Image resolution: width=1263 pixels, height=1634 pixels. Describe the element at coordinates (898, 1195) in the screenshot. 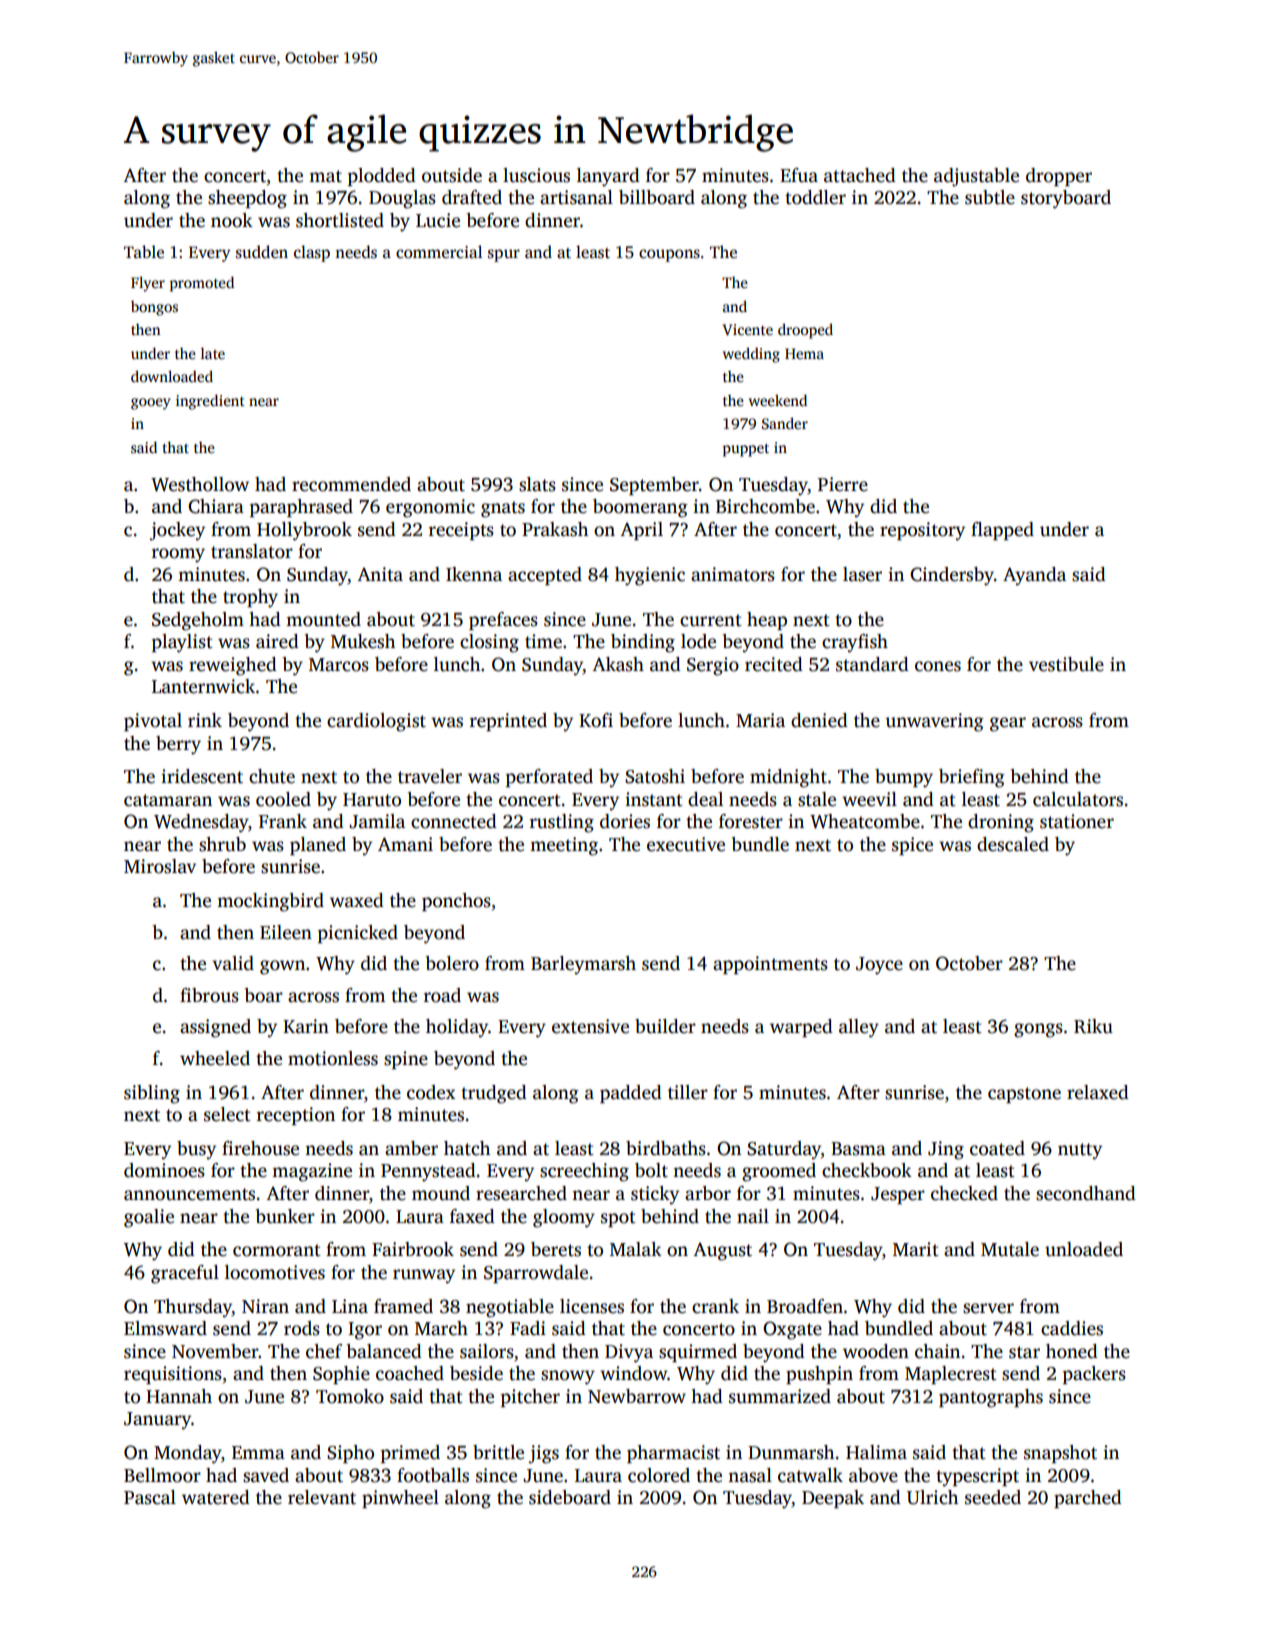

I see `Jesper` at that location.
